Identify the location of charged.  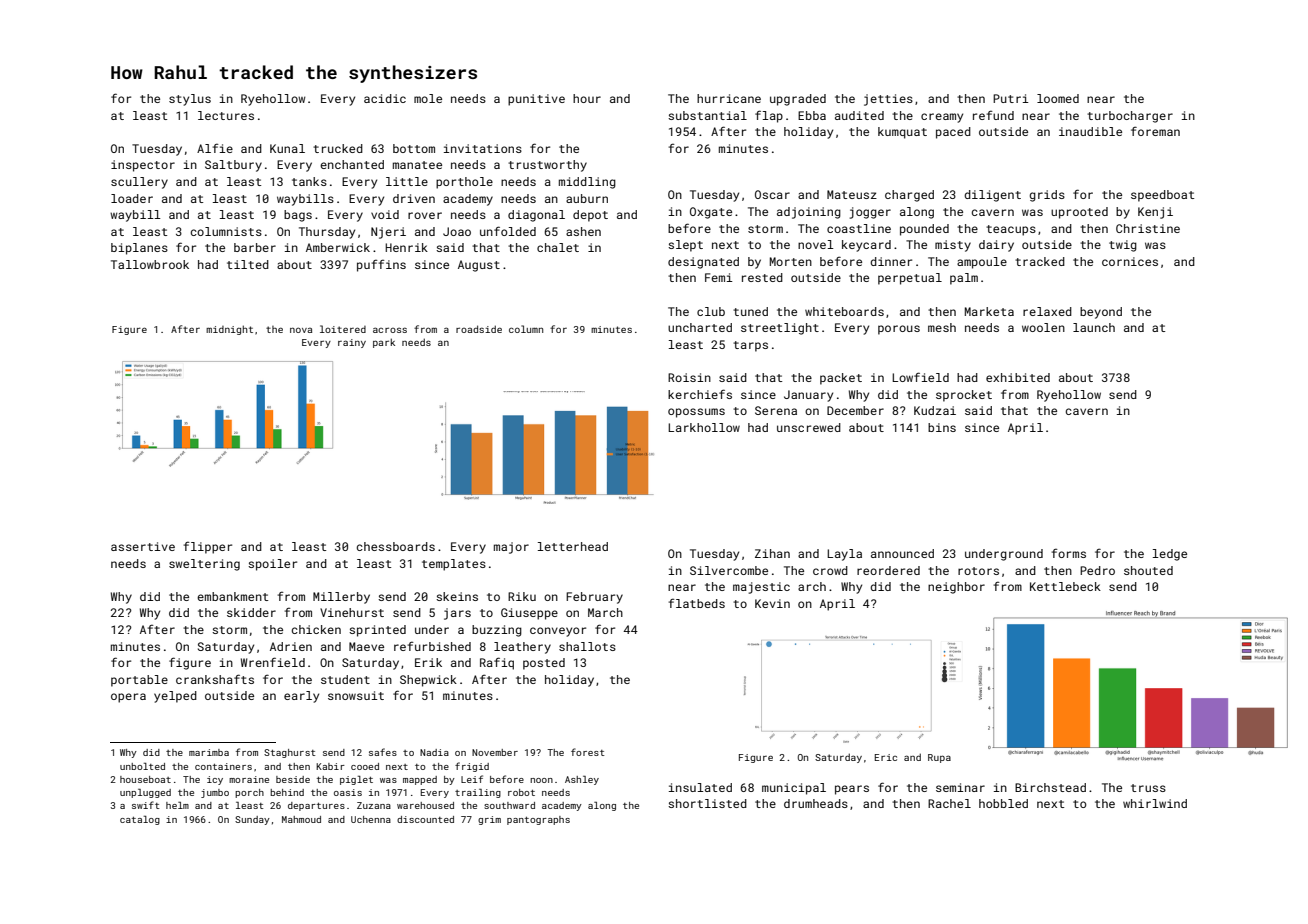
(909, 196).
